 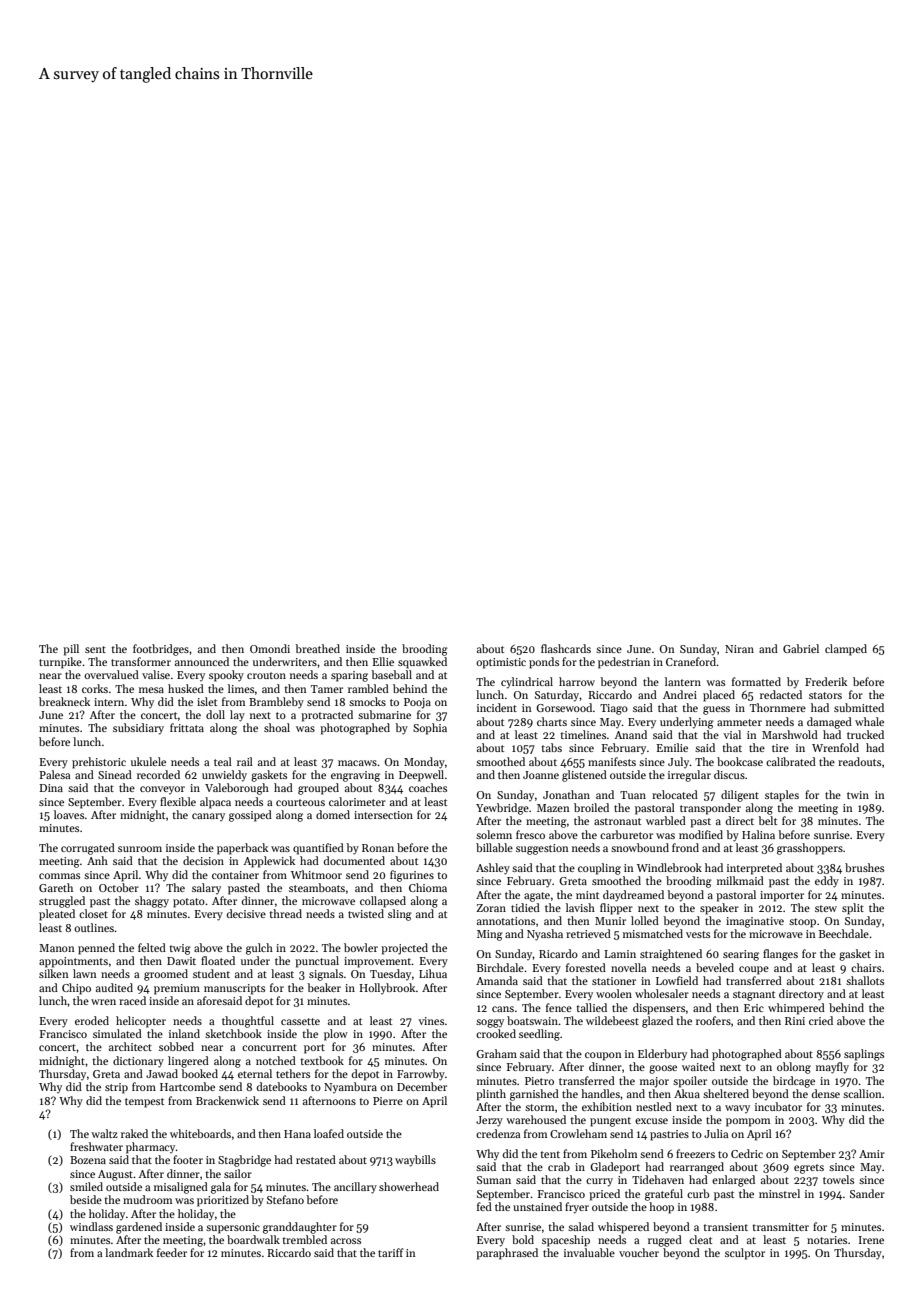 I want to click on grasshoppers, so click(x=810, y=849).
